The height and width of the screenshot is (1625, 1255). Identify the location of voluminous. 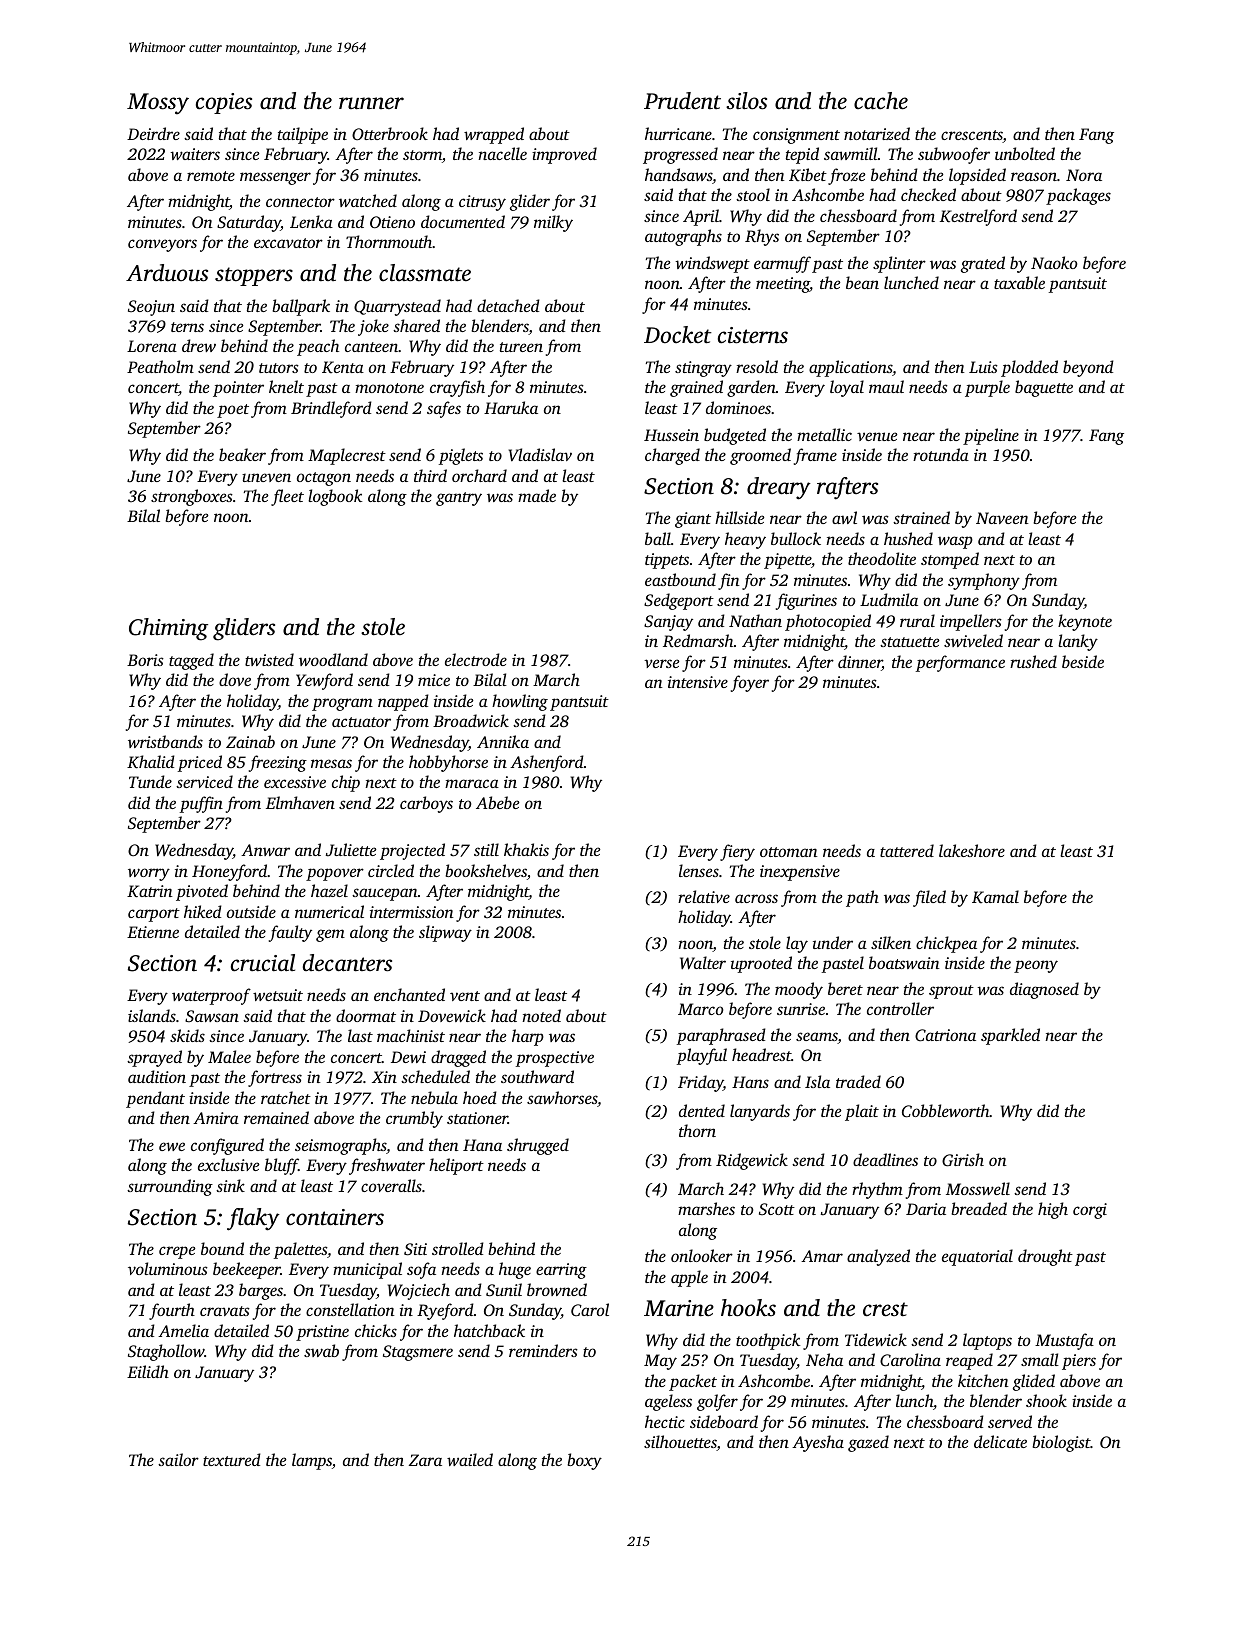
(168, 1268).
